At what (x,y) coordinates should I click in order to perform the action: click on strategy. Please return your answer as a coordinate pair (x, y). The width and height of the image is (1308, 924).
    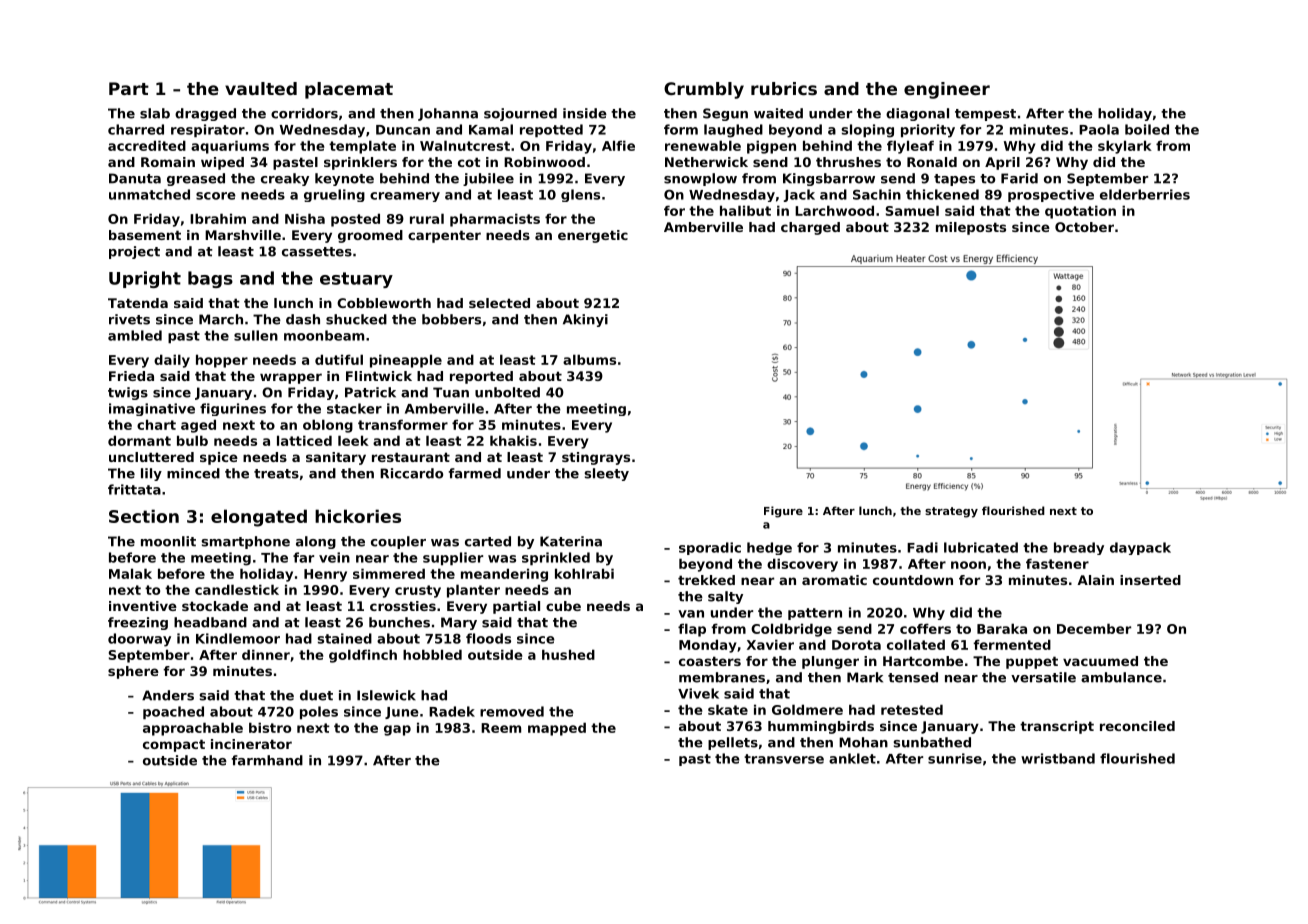
    Looking at the image, I should click on (951, 512).
